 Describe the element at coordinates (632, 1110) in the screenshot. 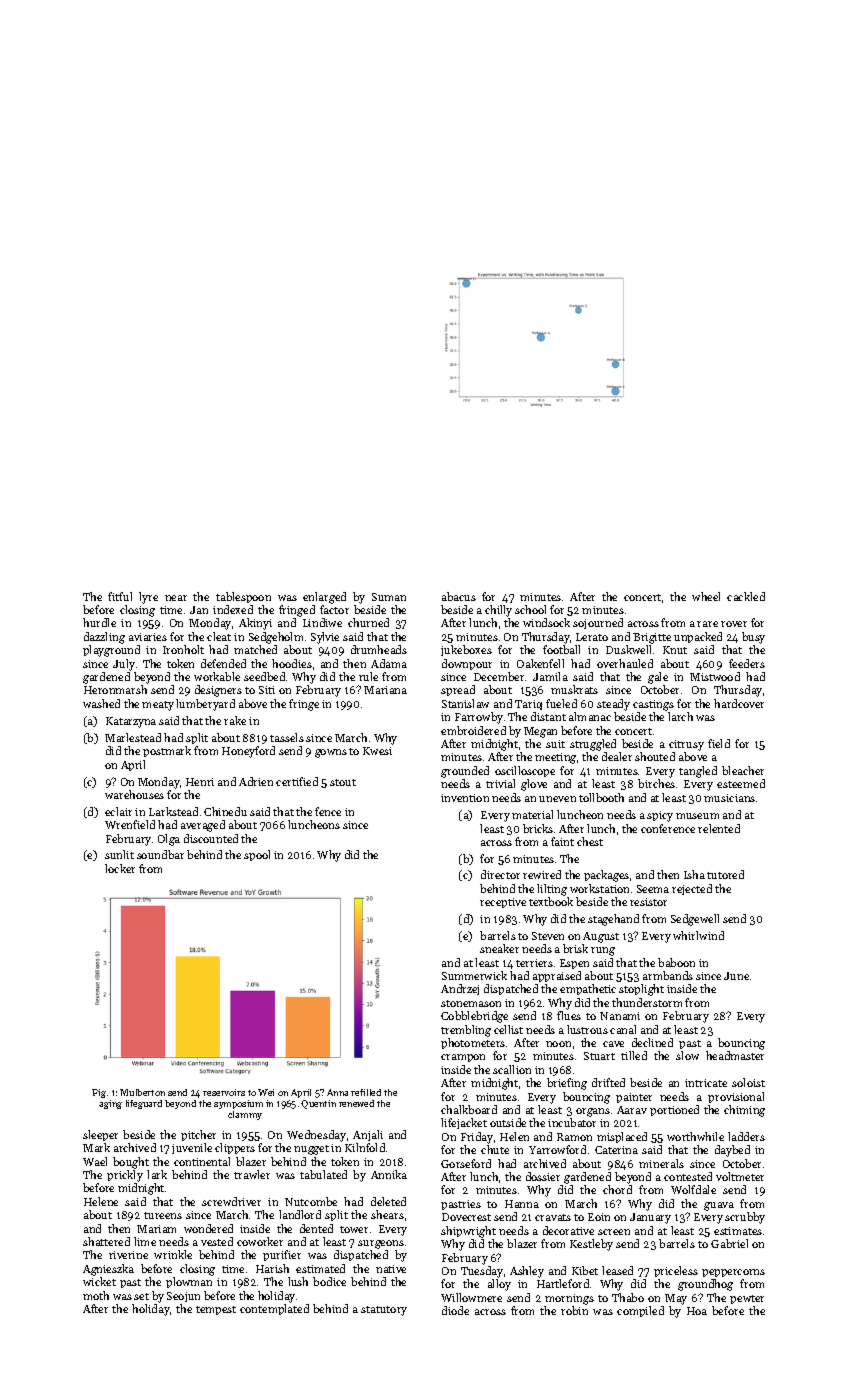

I see `Aarav` at that location.
